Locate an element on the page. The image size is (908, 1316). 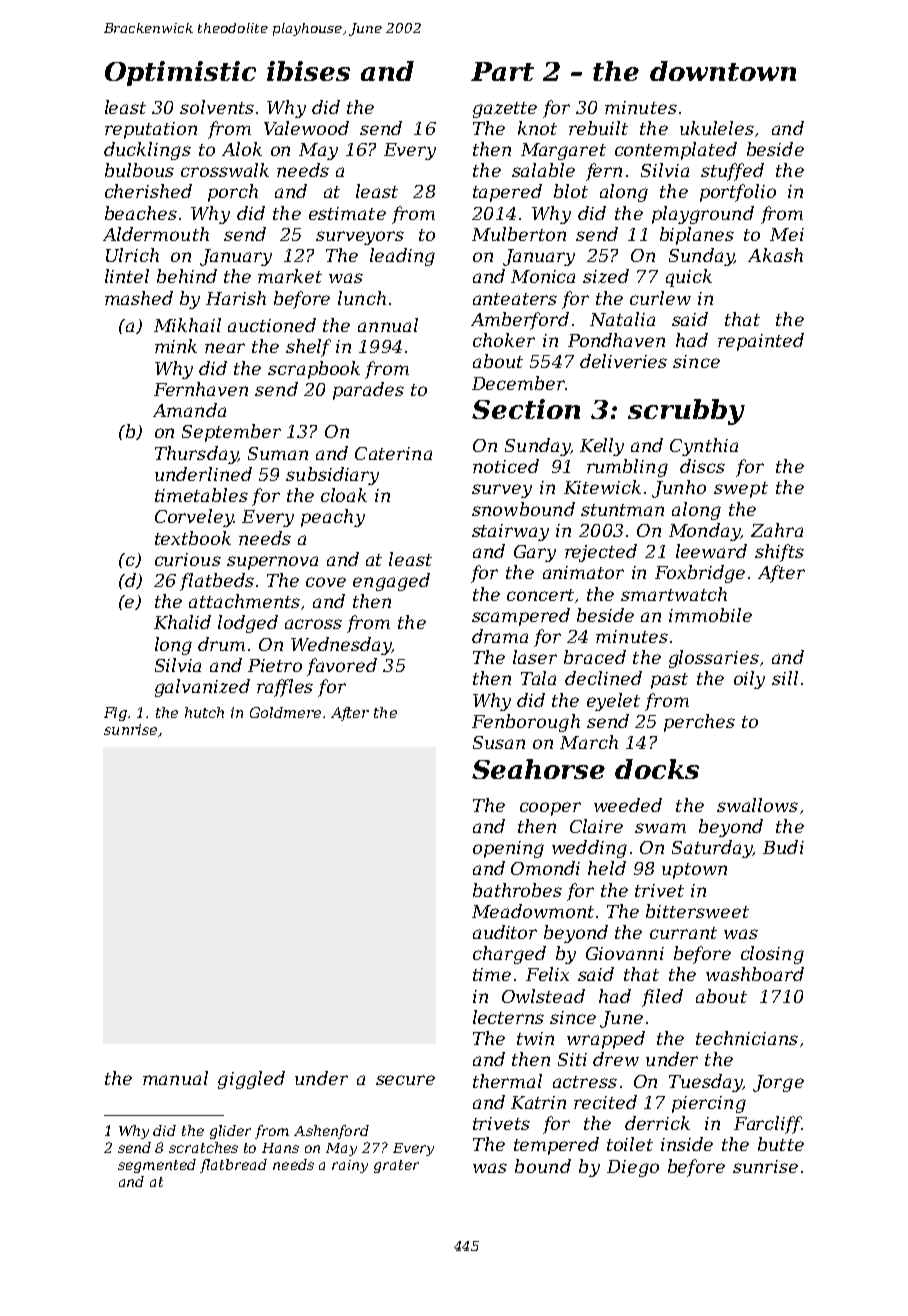
estimate is located at coordinates (347, 213).
